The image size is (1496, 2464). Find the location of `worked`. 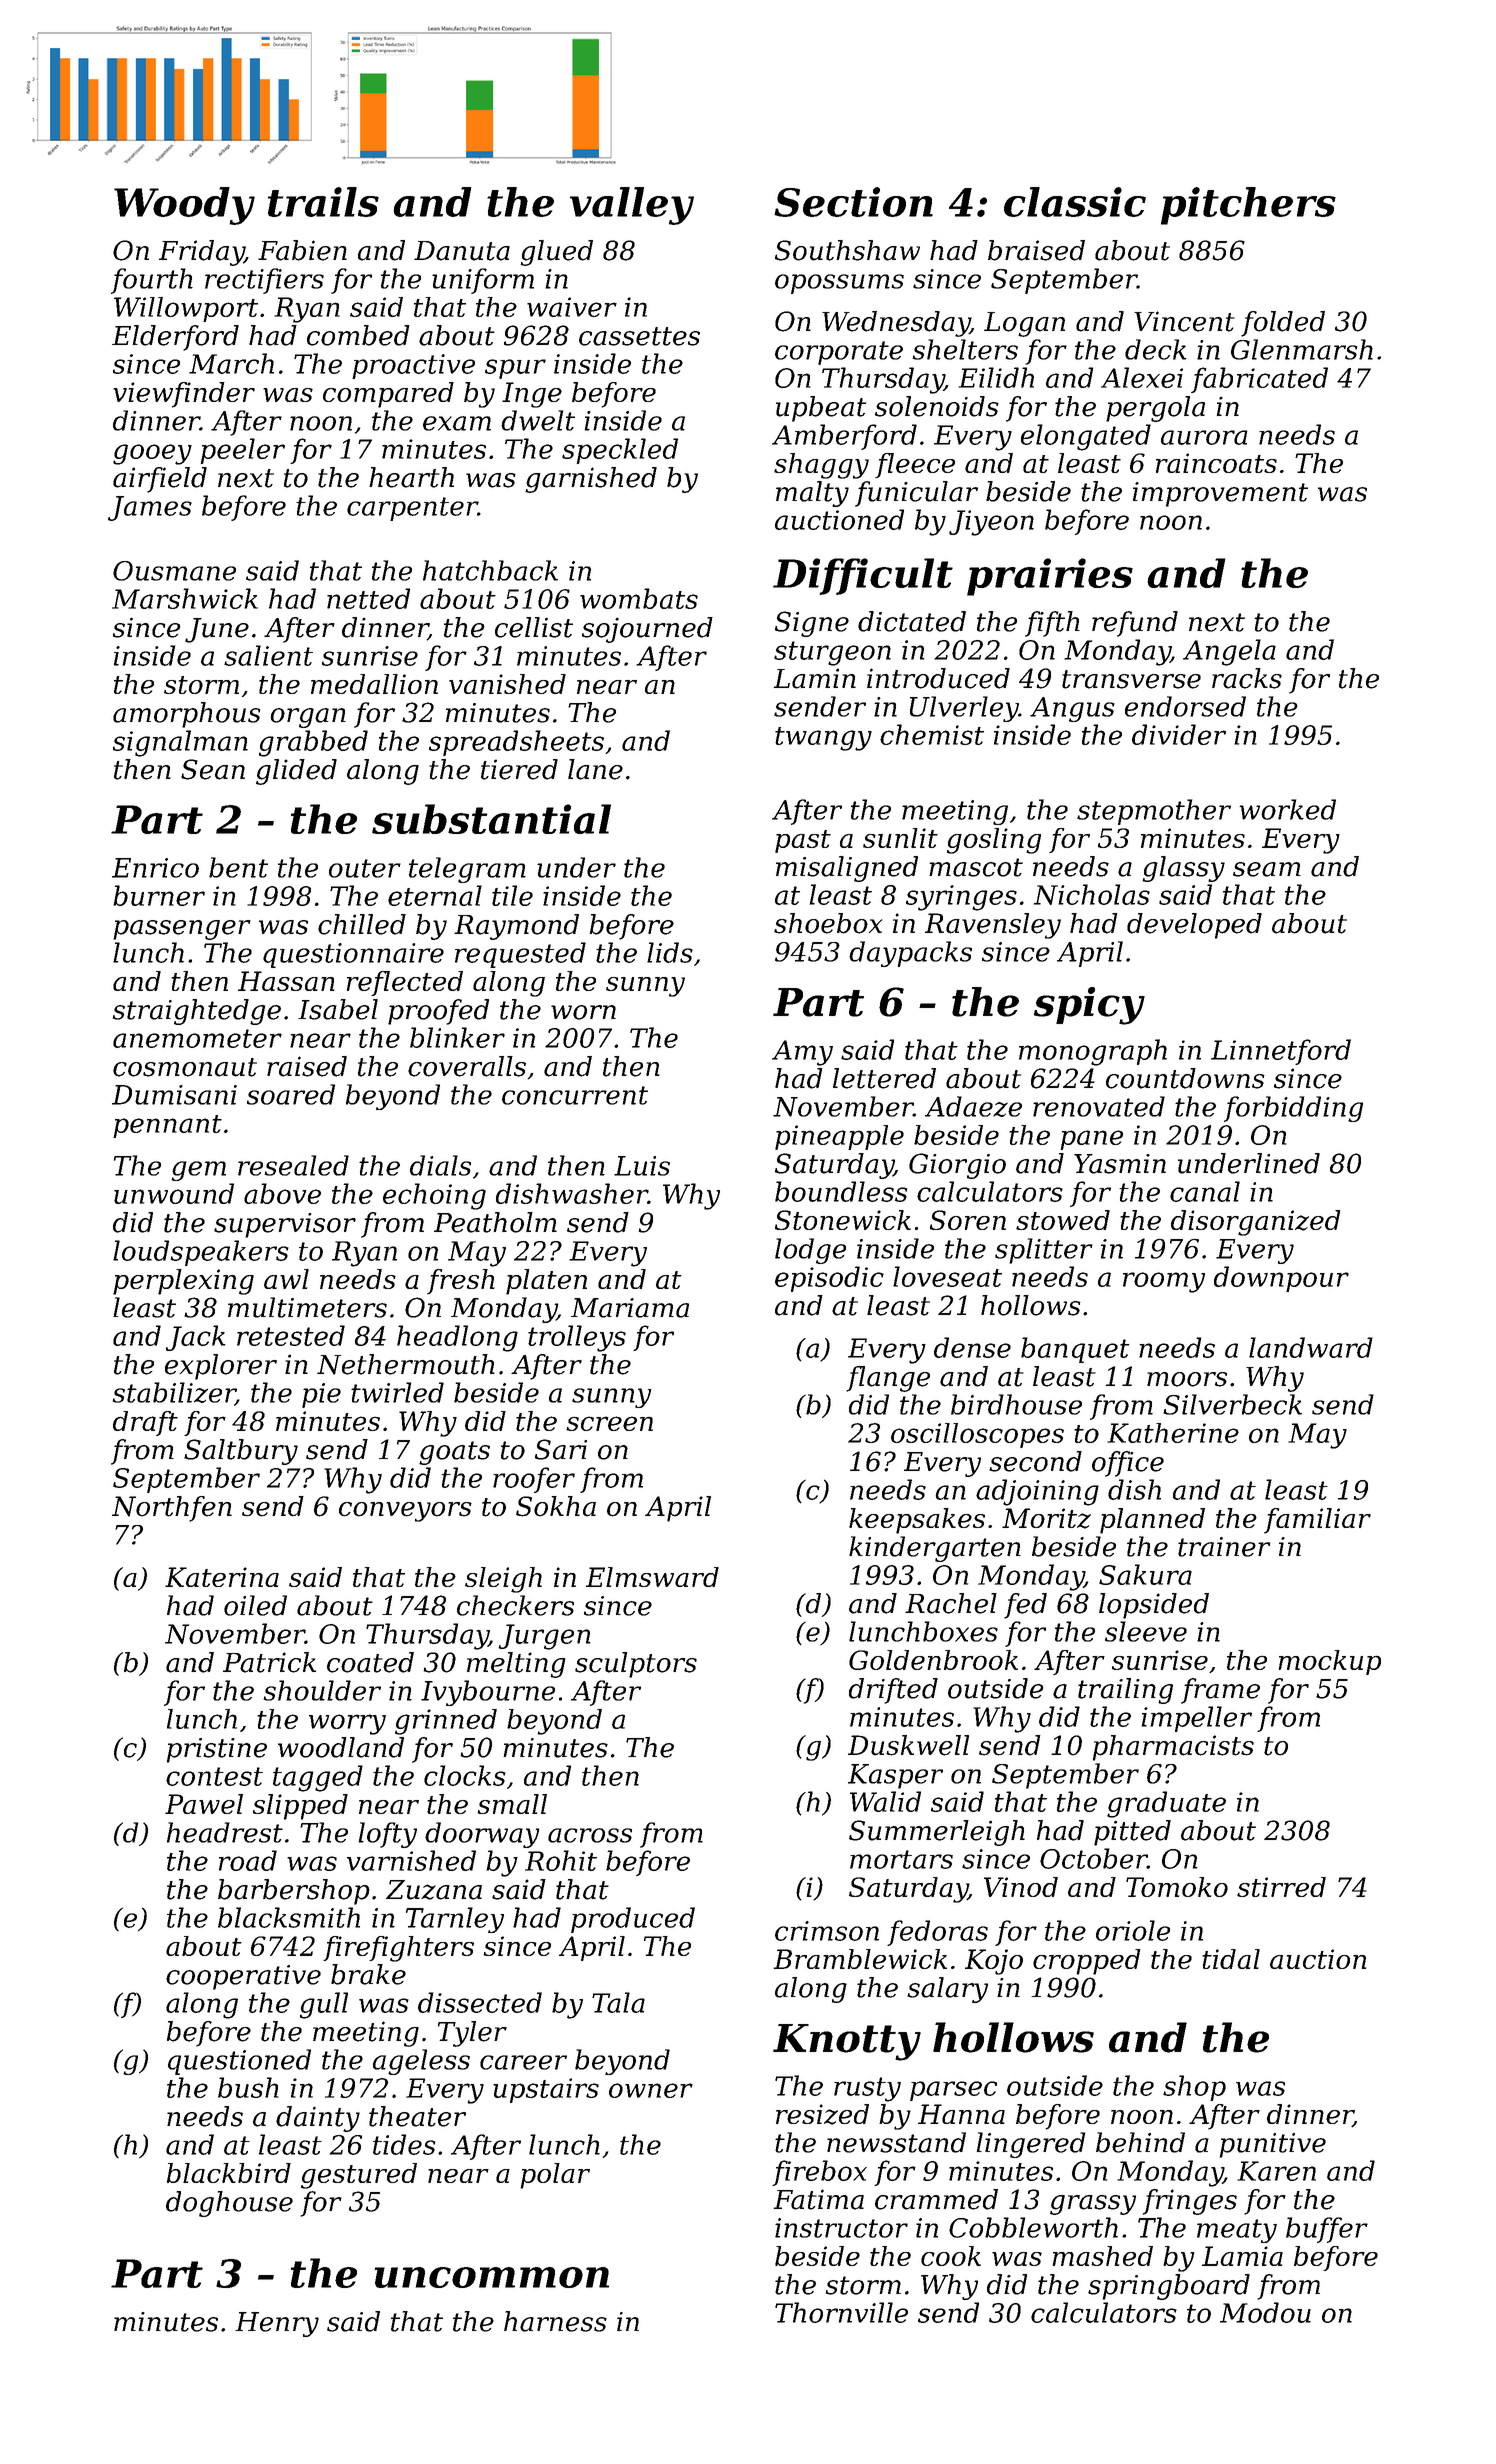

worked is located at coordinates (1287, 809).
